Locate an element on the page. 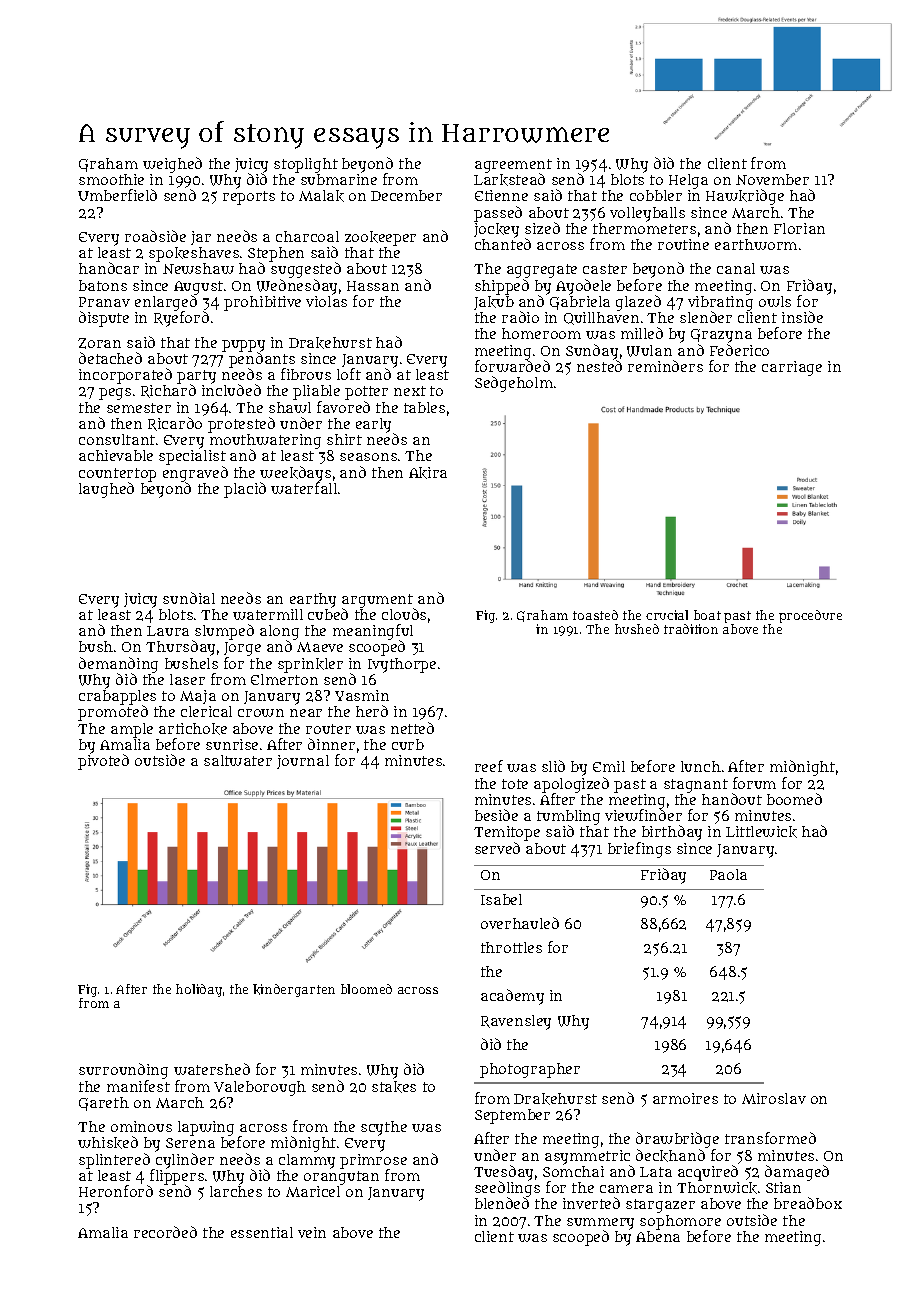 This document has height=1308, width=924. breadbox is located at coordinates (808, 1203).
